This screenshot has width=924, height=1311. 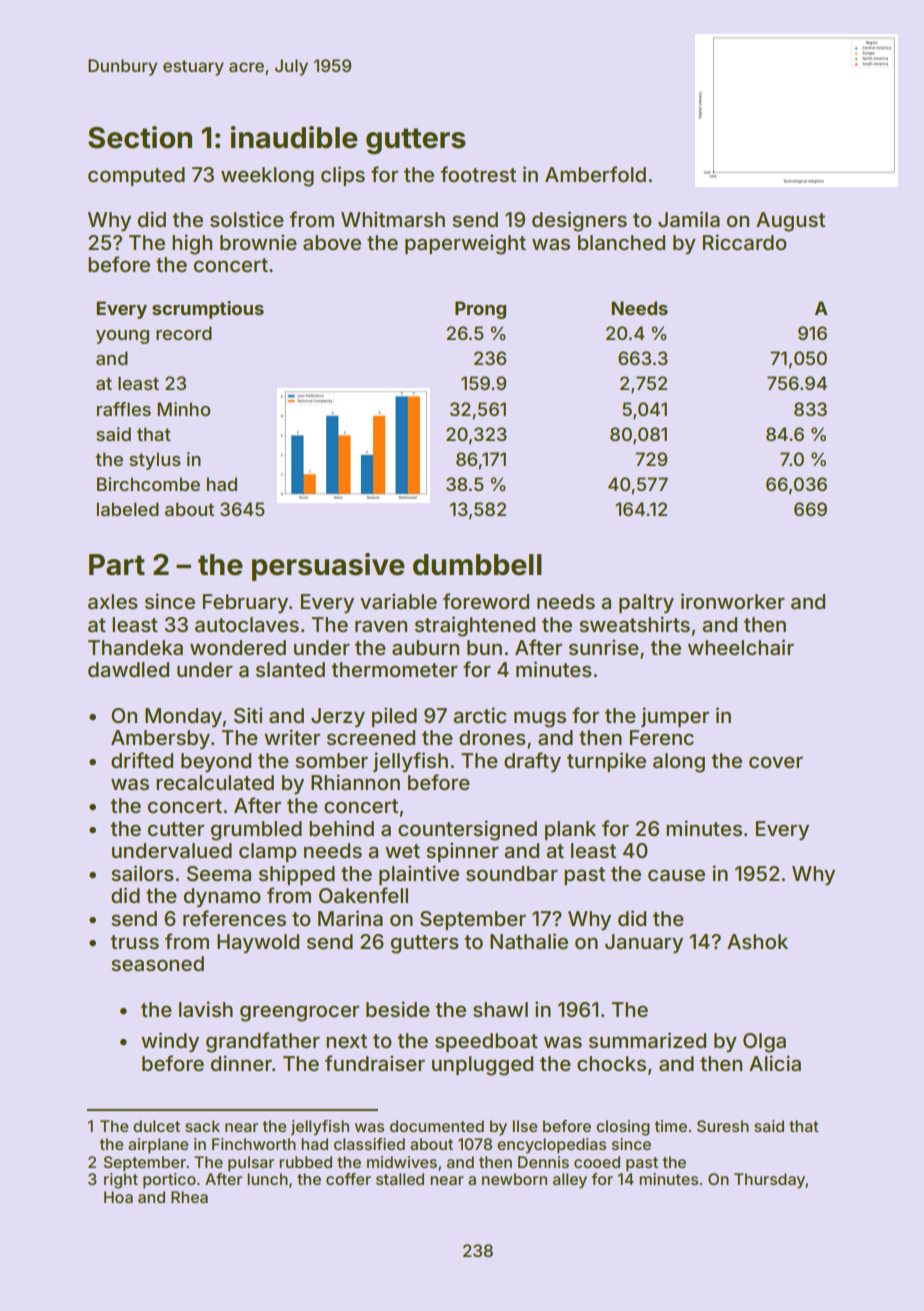 I want to click on jumper, so click(x=675, y=717).
